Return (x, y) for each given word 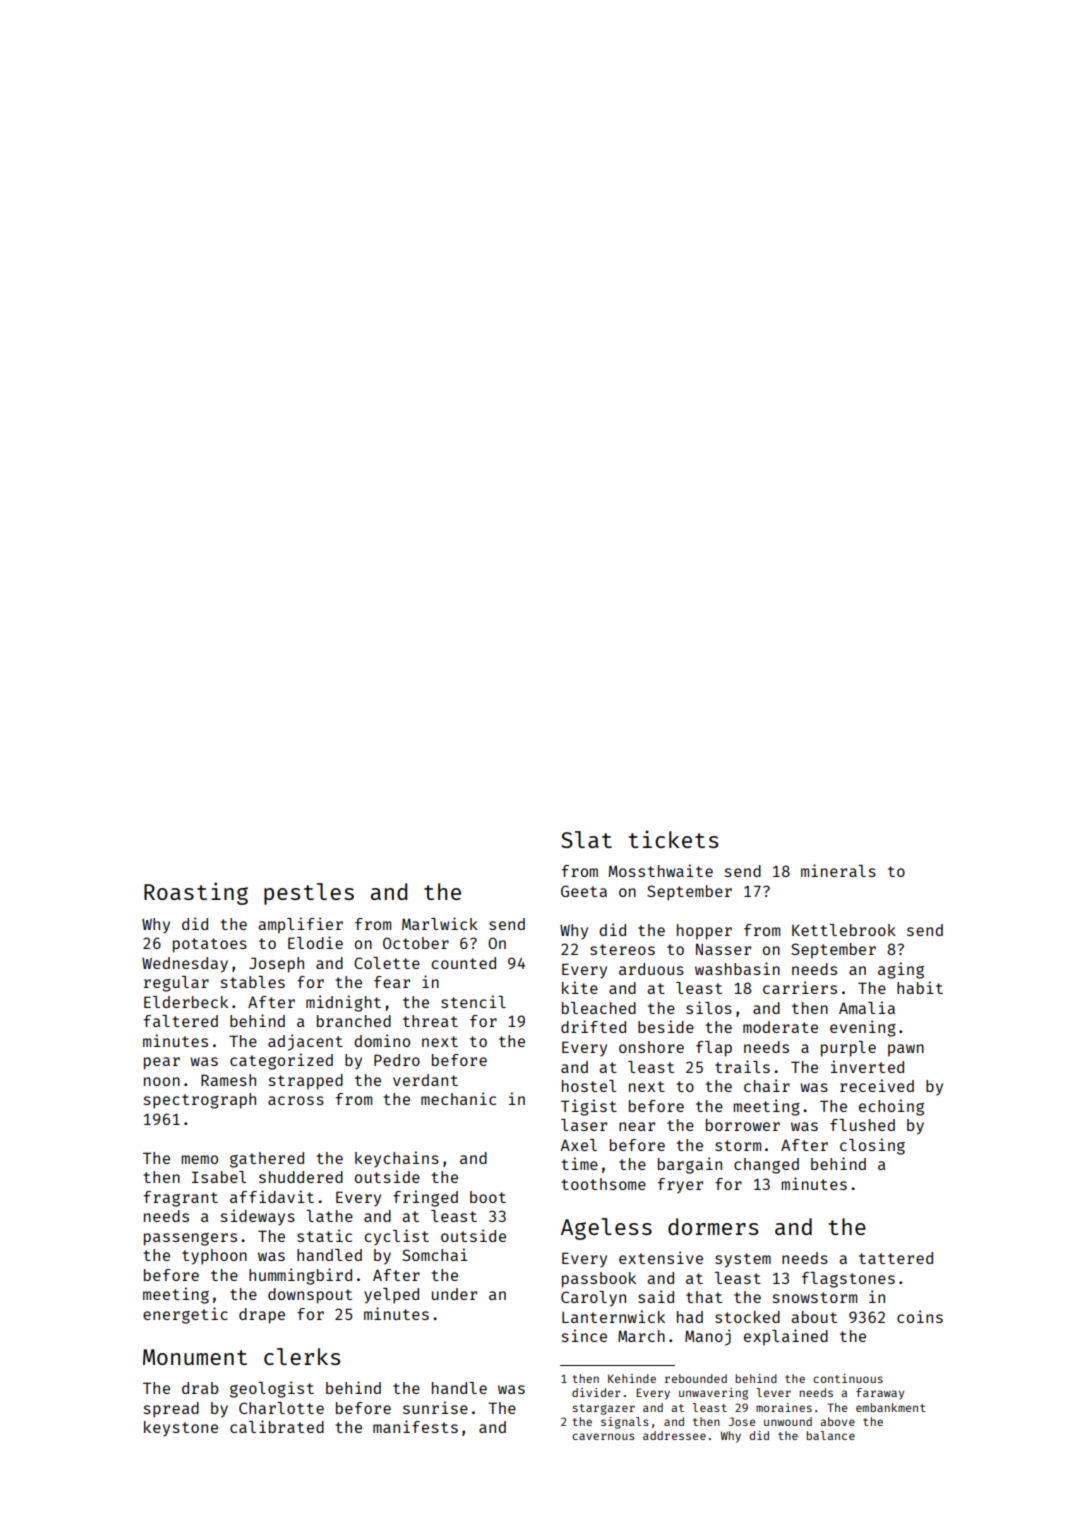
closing (872, 1146)
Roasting (196, 893)
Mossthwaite (661, 870)
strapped (306, 1082)
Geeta (584, 891)
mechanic (458, 1098)
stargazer (604, 1409)
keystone (181, 1429)
